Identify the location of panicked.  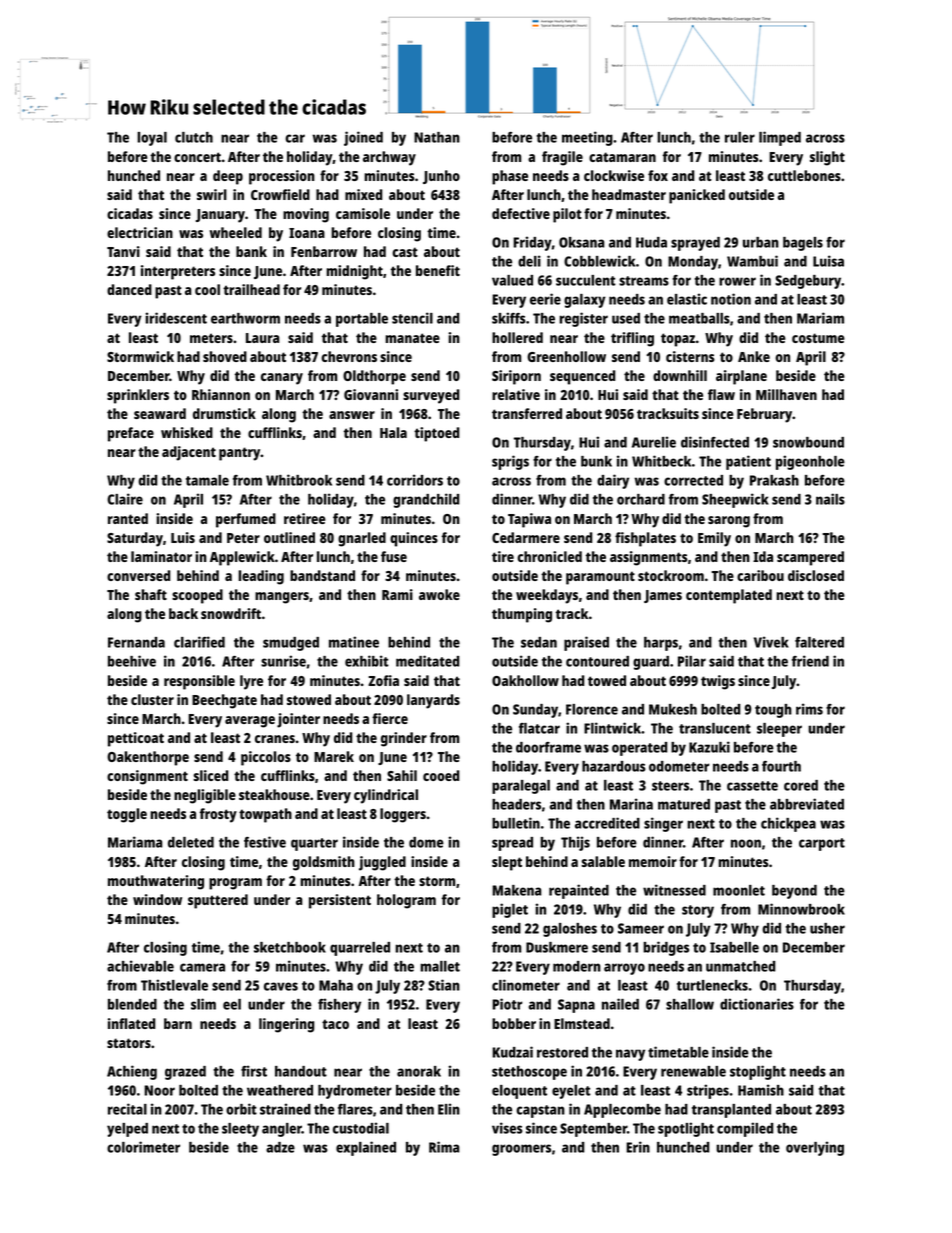
(697, 196).
